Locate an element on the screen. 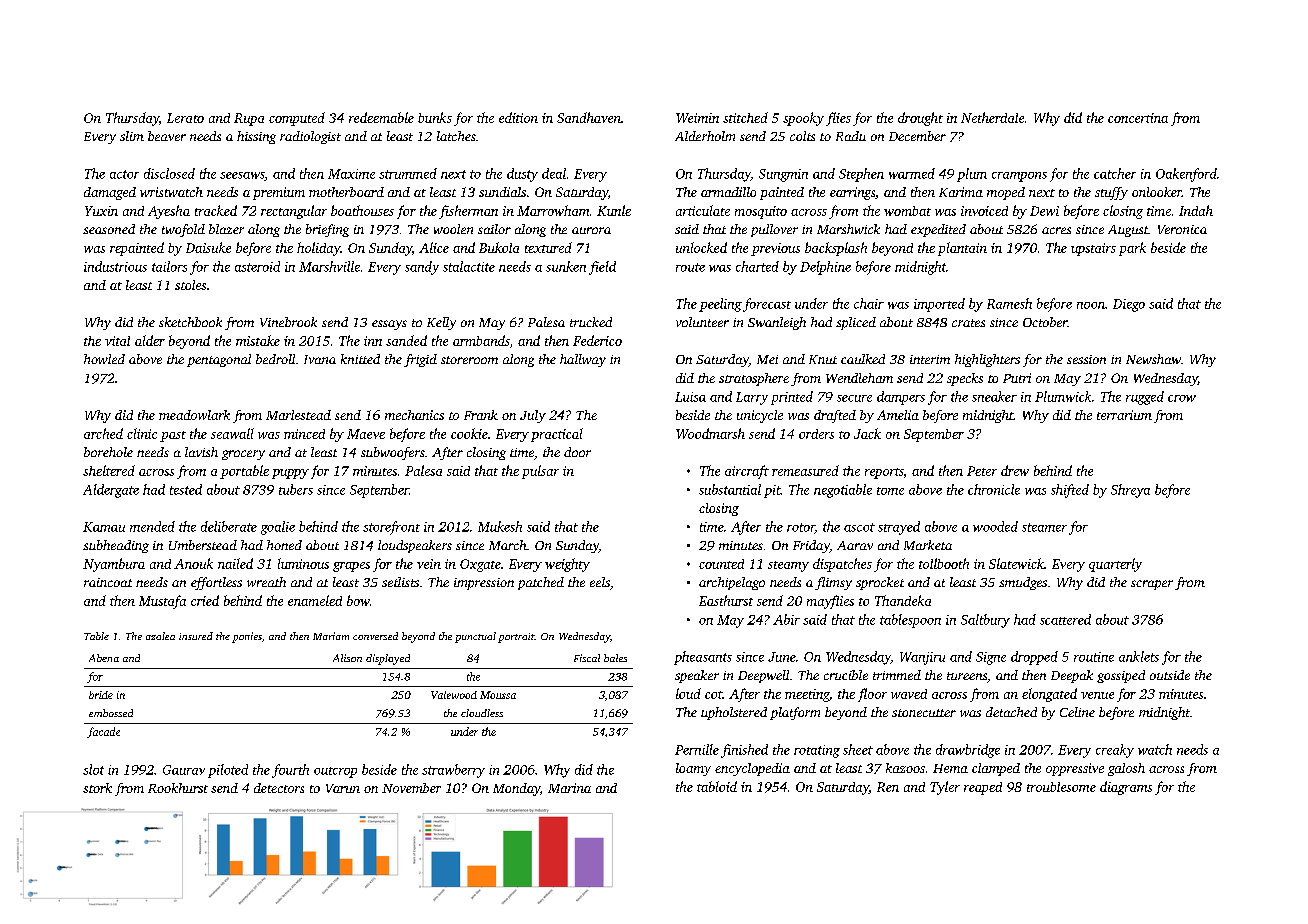  Marina is located at coordinates (569, 788).
